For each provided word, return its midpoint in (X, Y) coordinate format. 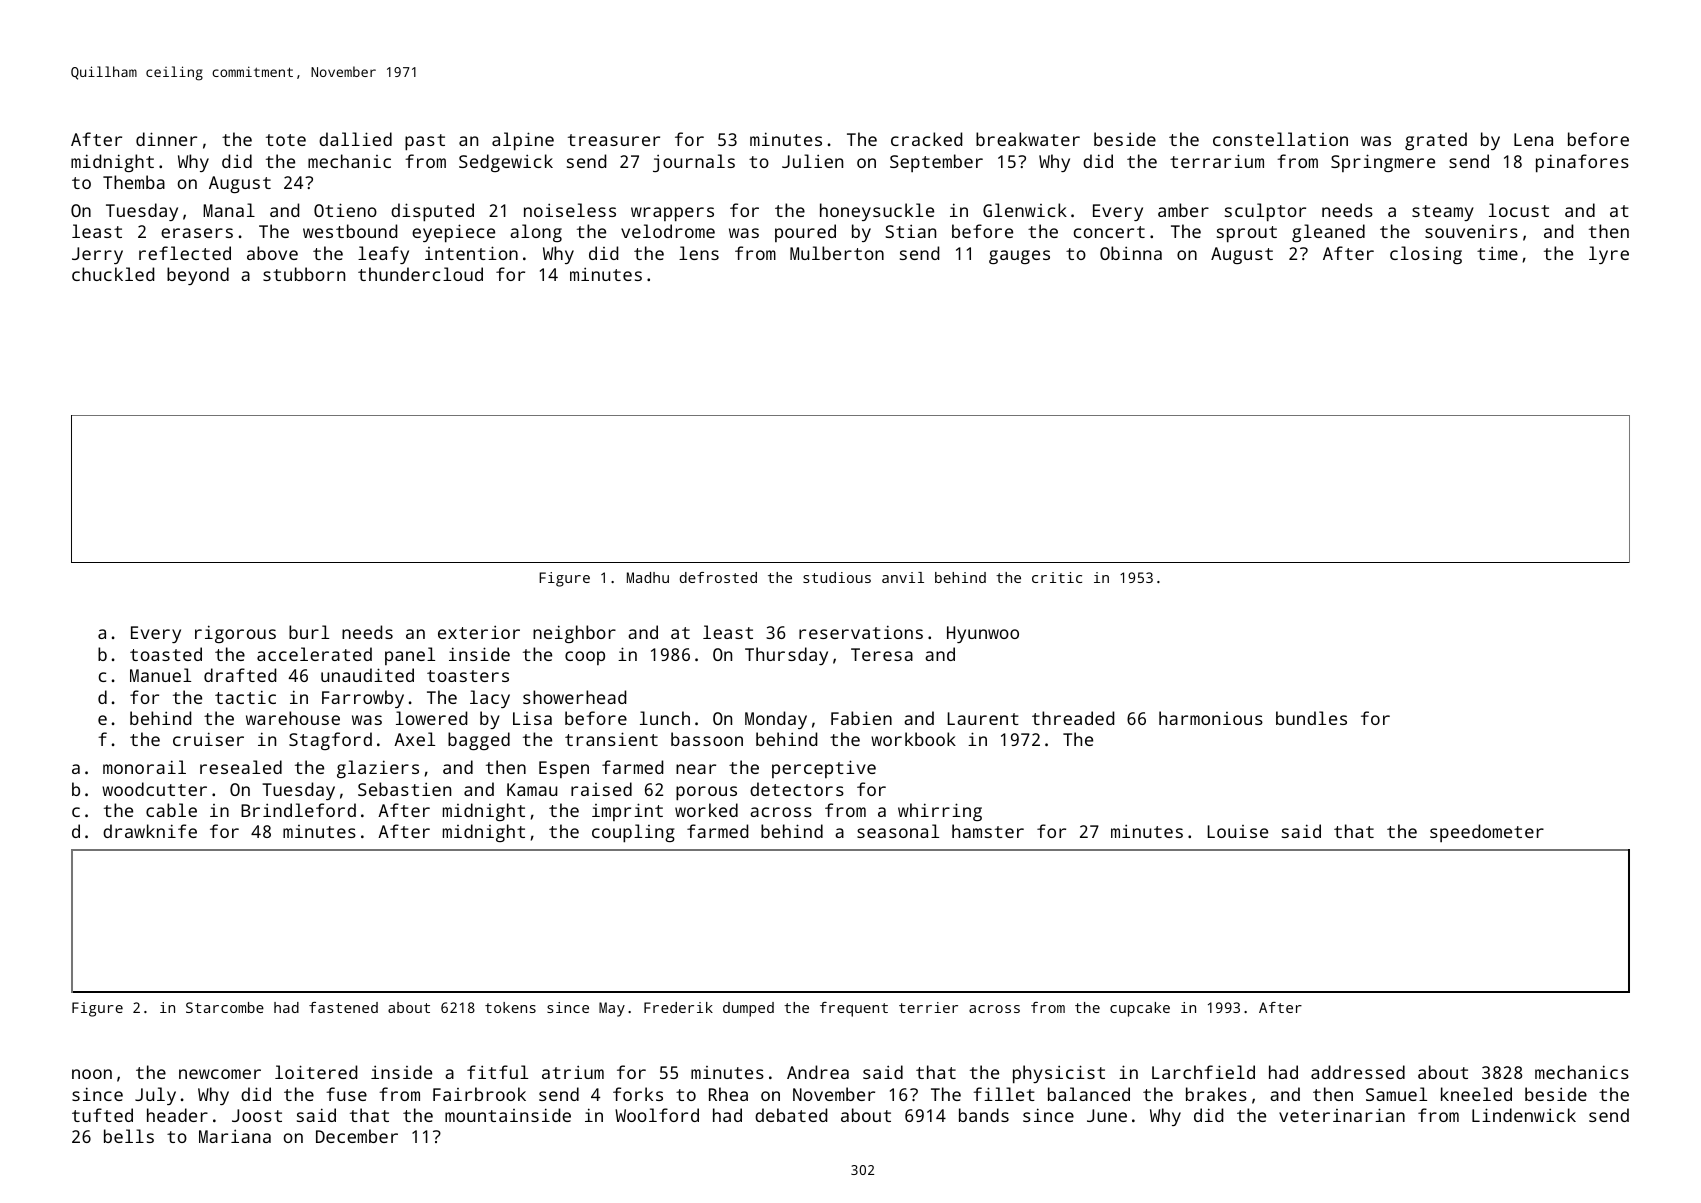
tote (286, 140)
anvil (903, 577)
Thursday (786, 656)
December (357, 1136)
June (1107, 1115)
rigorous (235, 634)
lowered (431, 718)
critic (1057, 577)
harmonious (1211, 718)
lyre (1609, 255)
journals (694, 163)
